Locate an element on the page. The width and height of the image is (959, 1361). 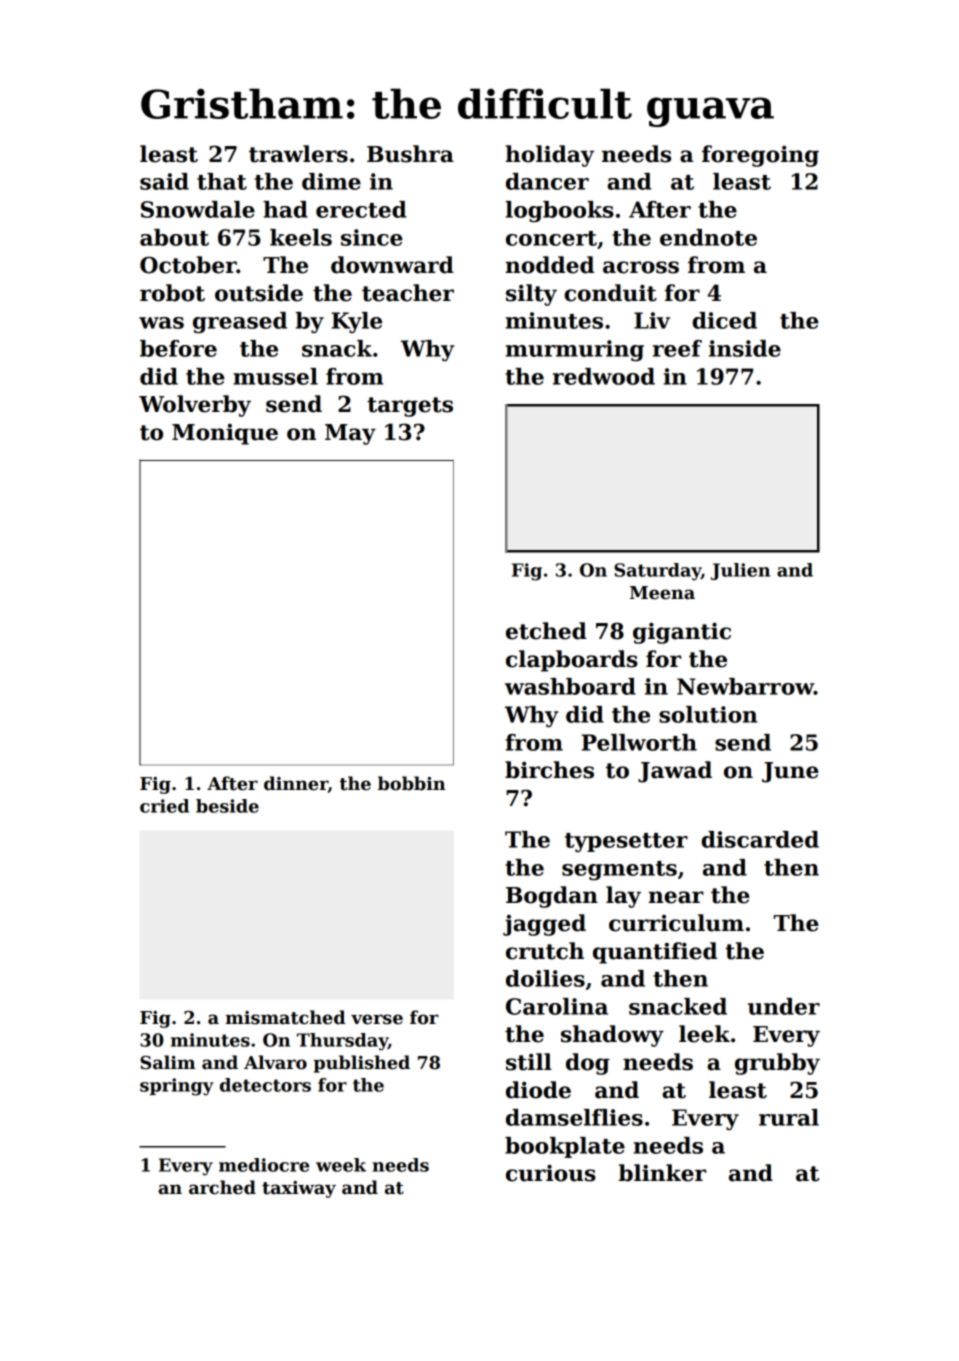
gigantic is located at coordinates (682, 633).
